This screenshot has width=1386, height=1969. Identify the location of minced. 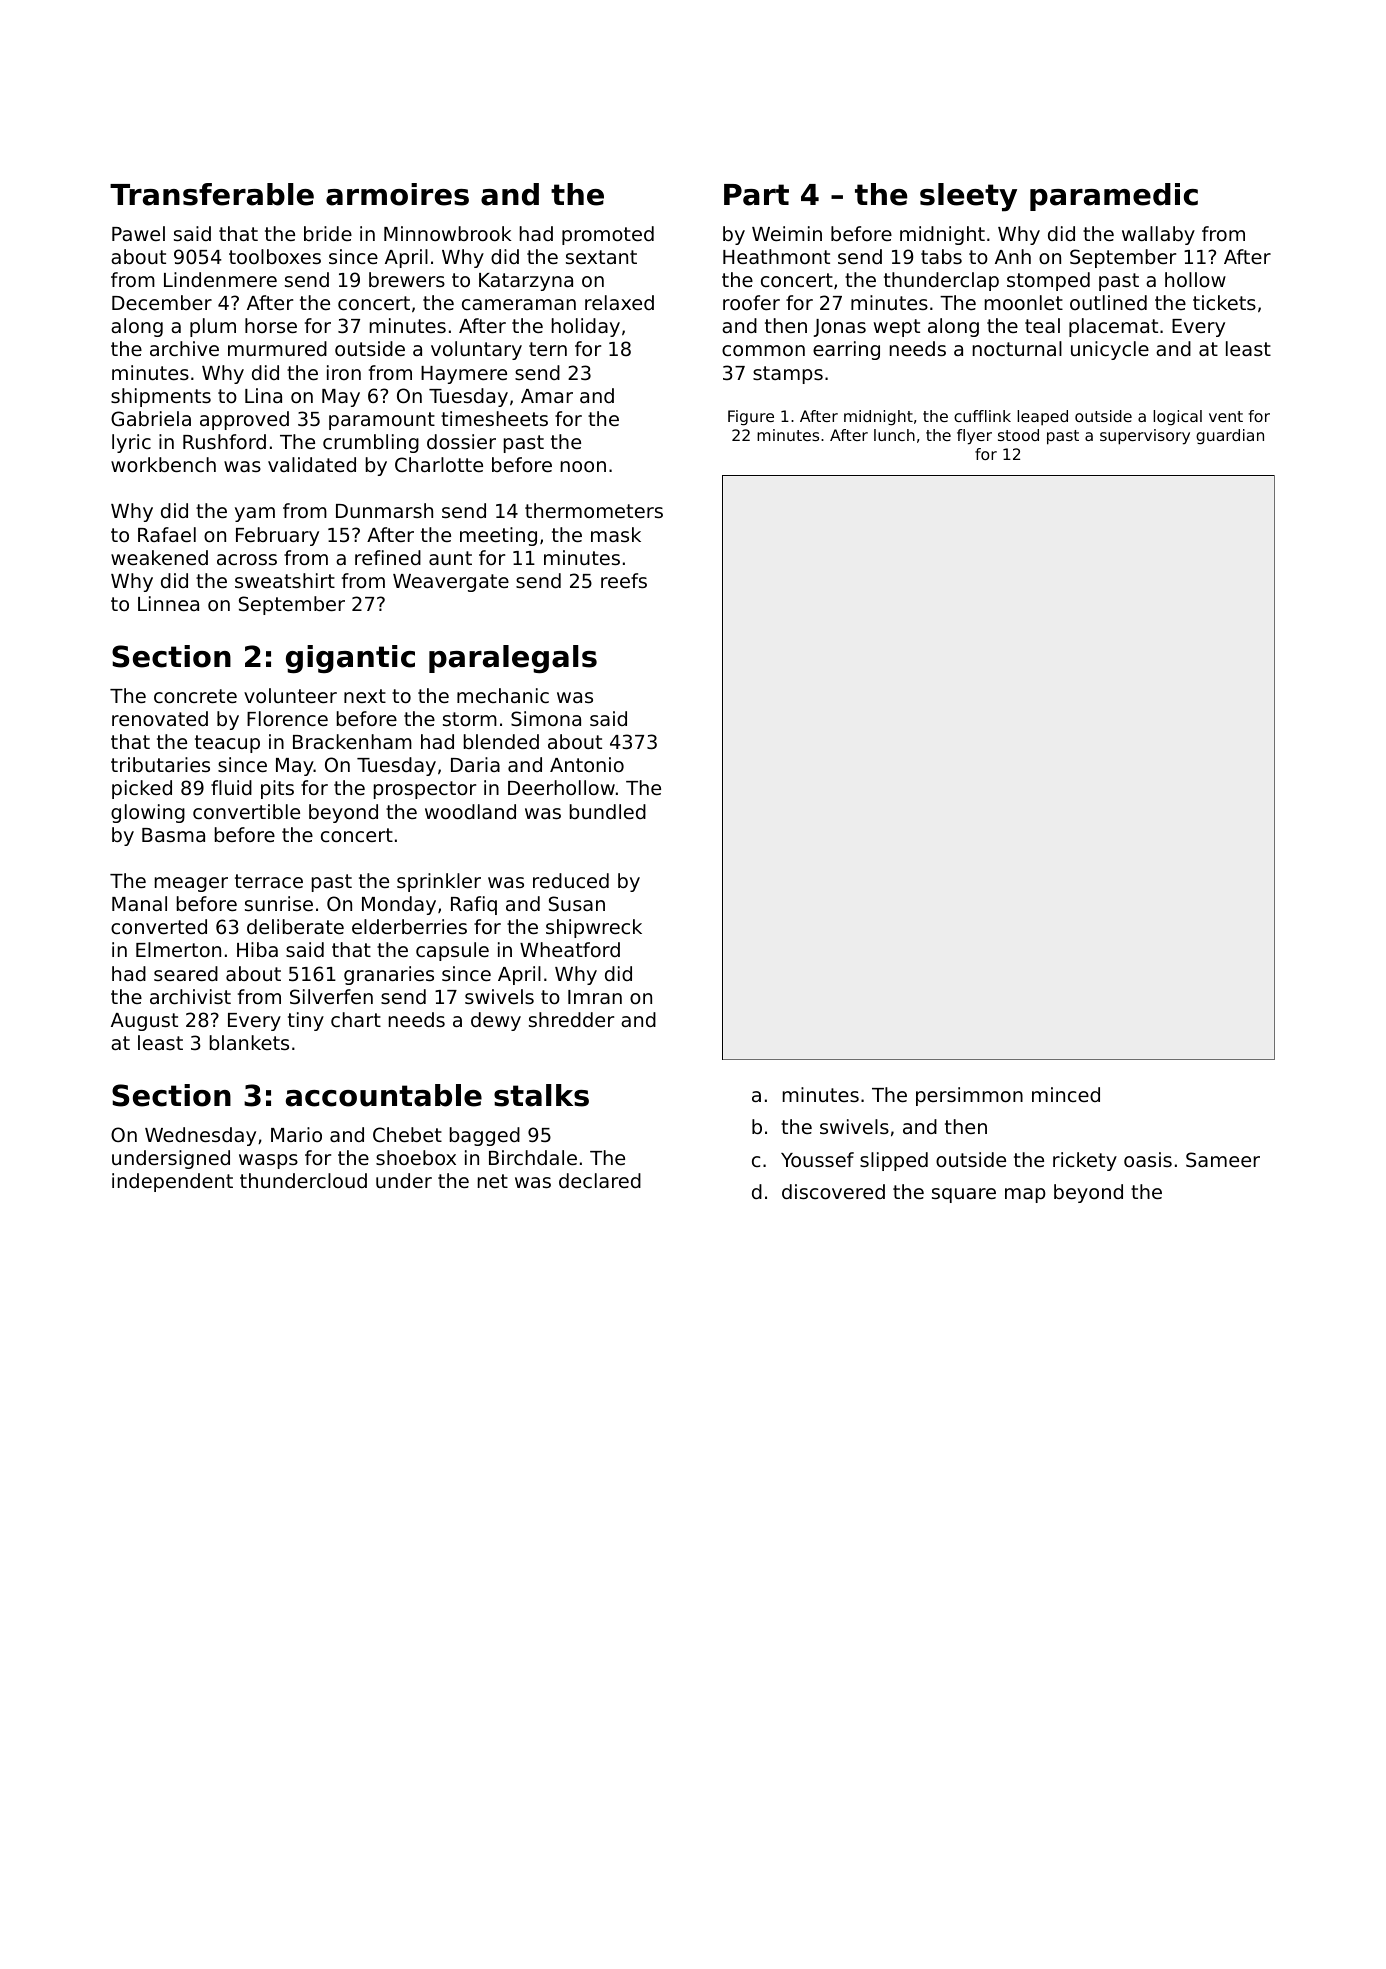
(1066, 1094).
